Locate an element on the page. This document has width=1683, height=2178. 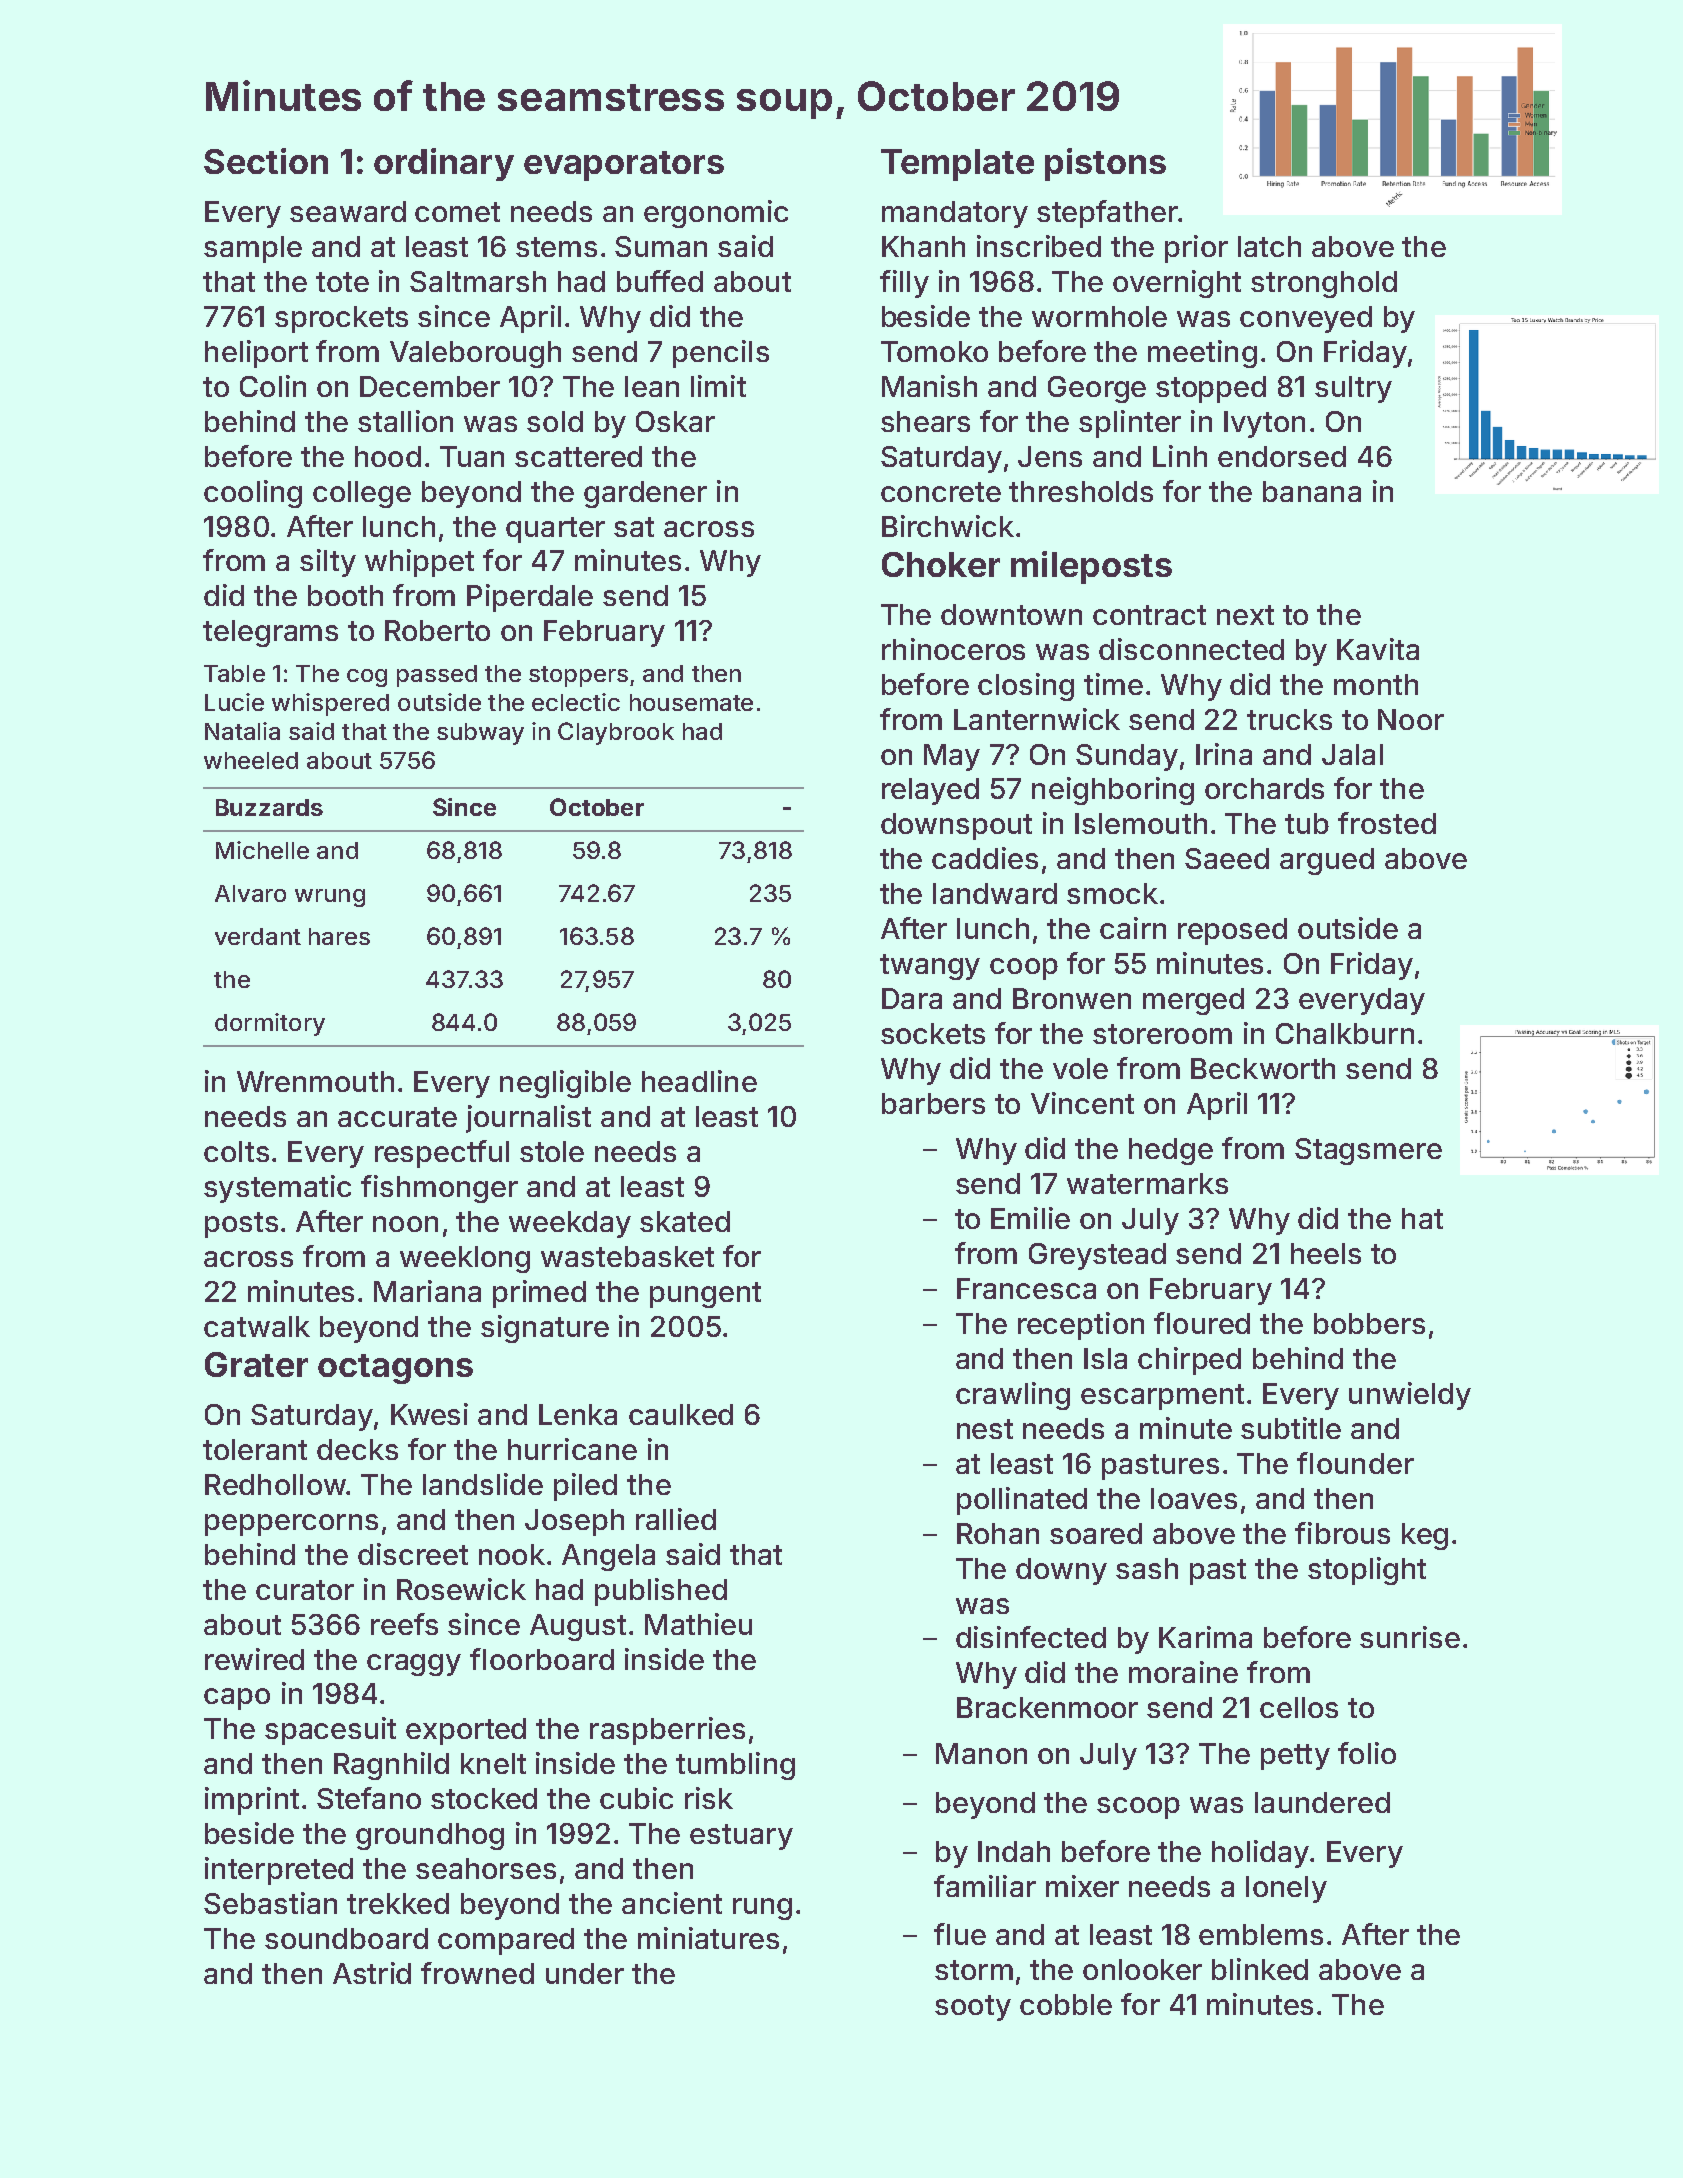
latch is located at coordinates (1269, 246).
